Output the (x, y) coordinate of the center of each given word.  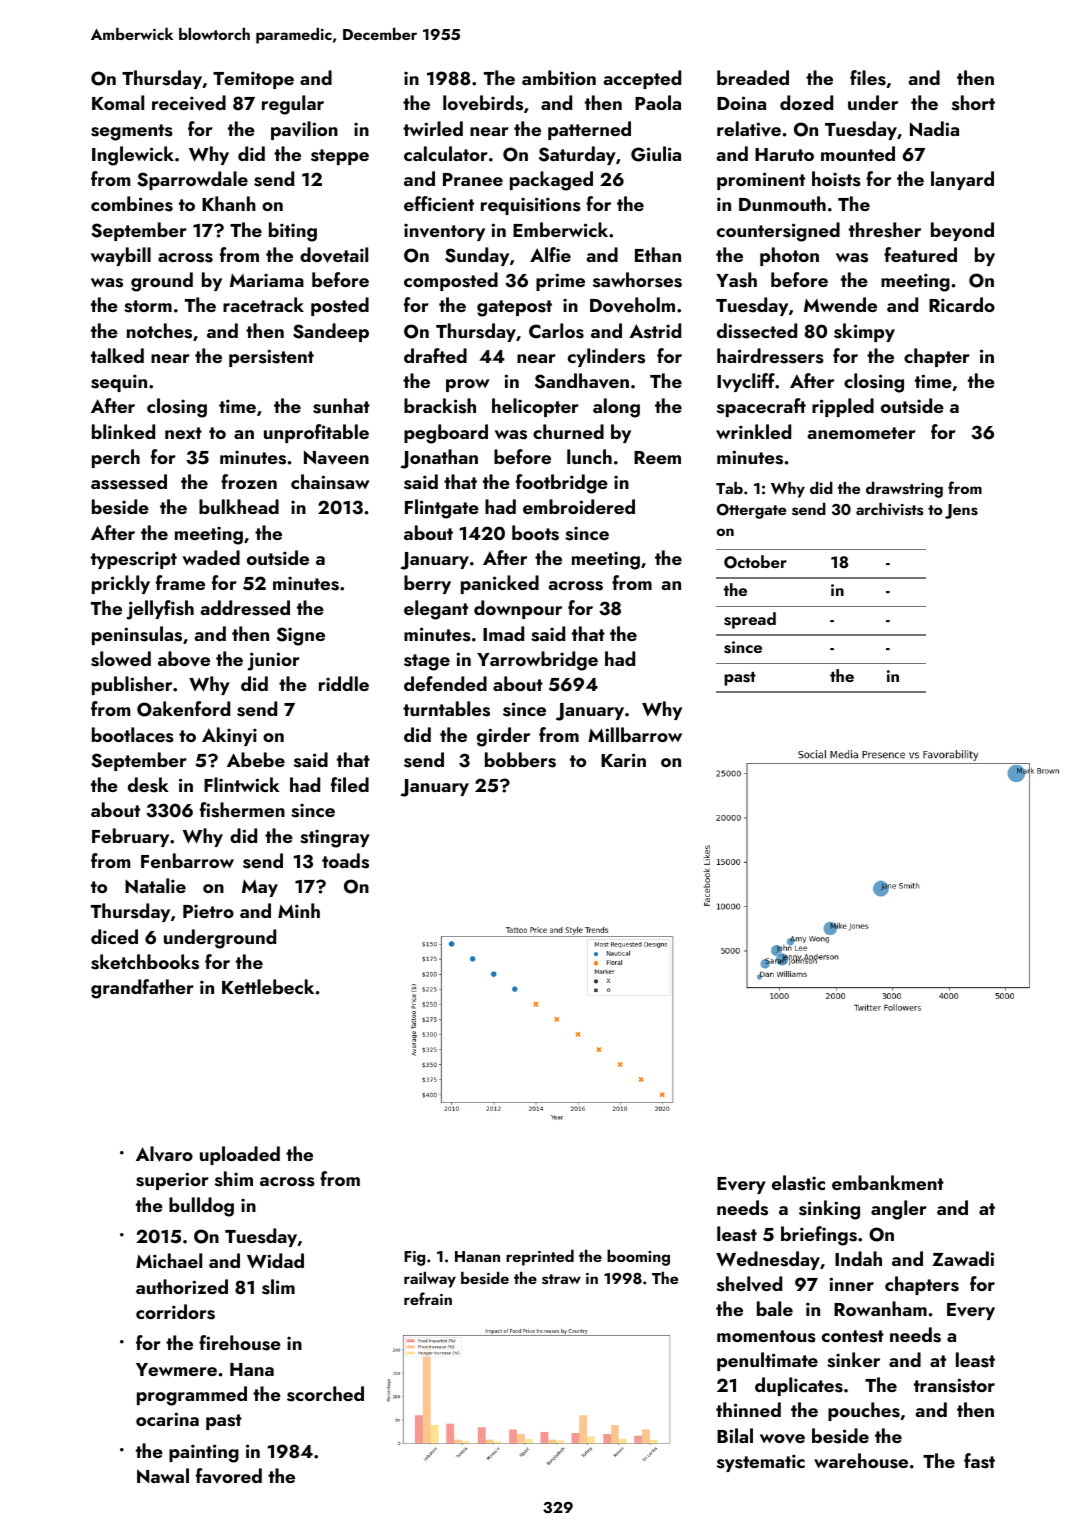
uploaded (240, 1155)
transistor (954, 1385)
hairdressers (770, 356)
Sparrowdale (192, 180)
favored (229, 1476)
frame (180, 582)
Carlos (556, 331)
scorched (325, 1394)
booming (638, 1257)
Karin (623, 760)
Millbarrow (635, 734)
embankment (888, 1182)
